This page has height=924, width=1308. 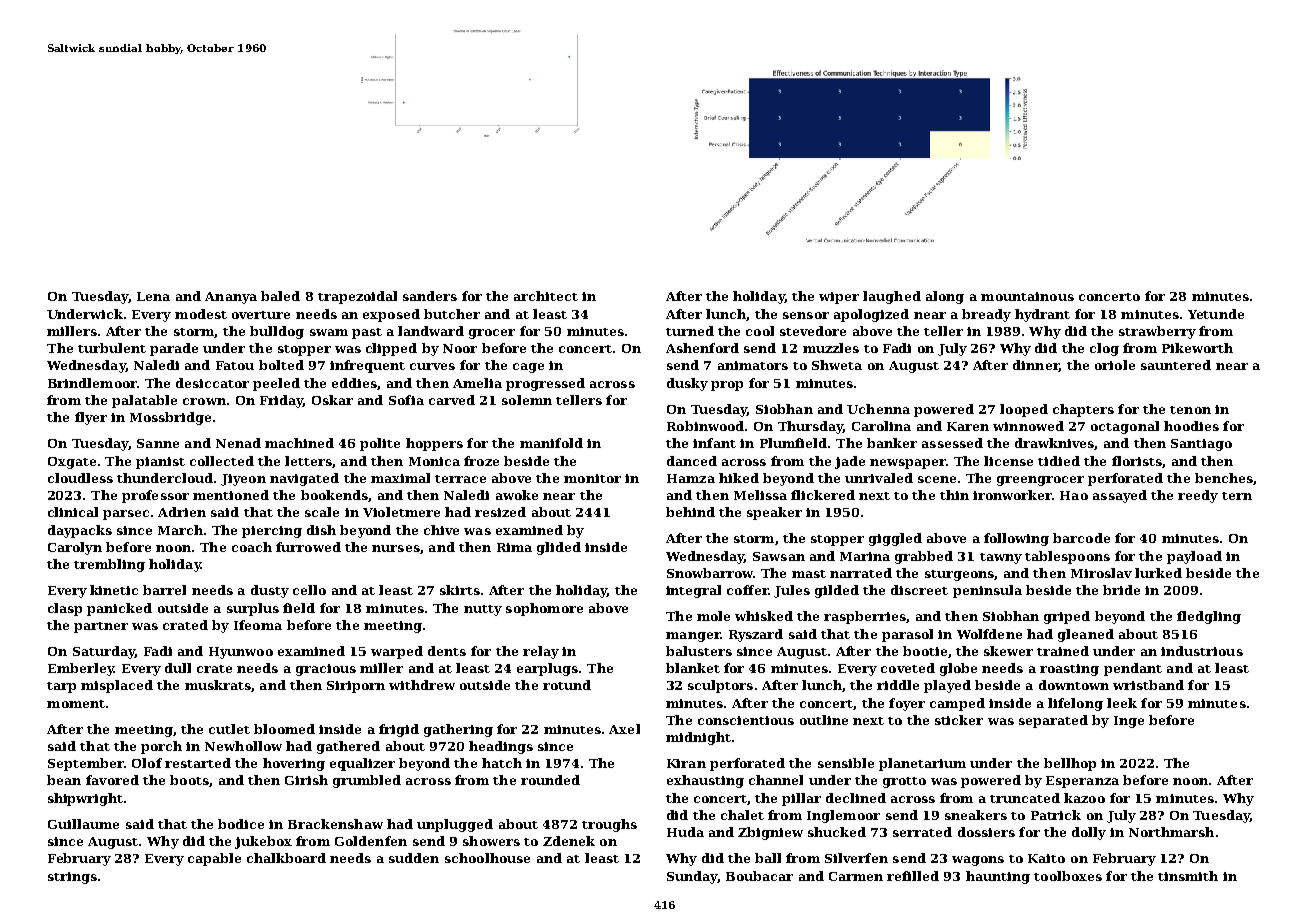 I want to click on warped, so click(x=397, y=652).
